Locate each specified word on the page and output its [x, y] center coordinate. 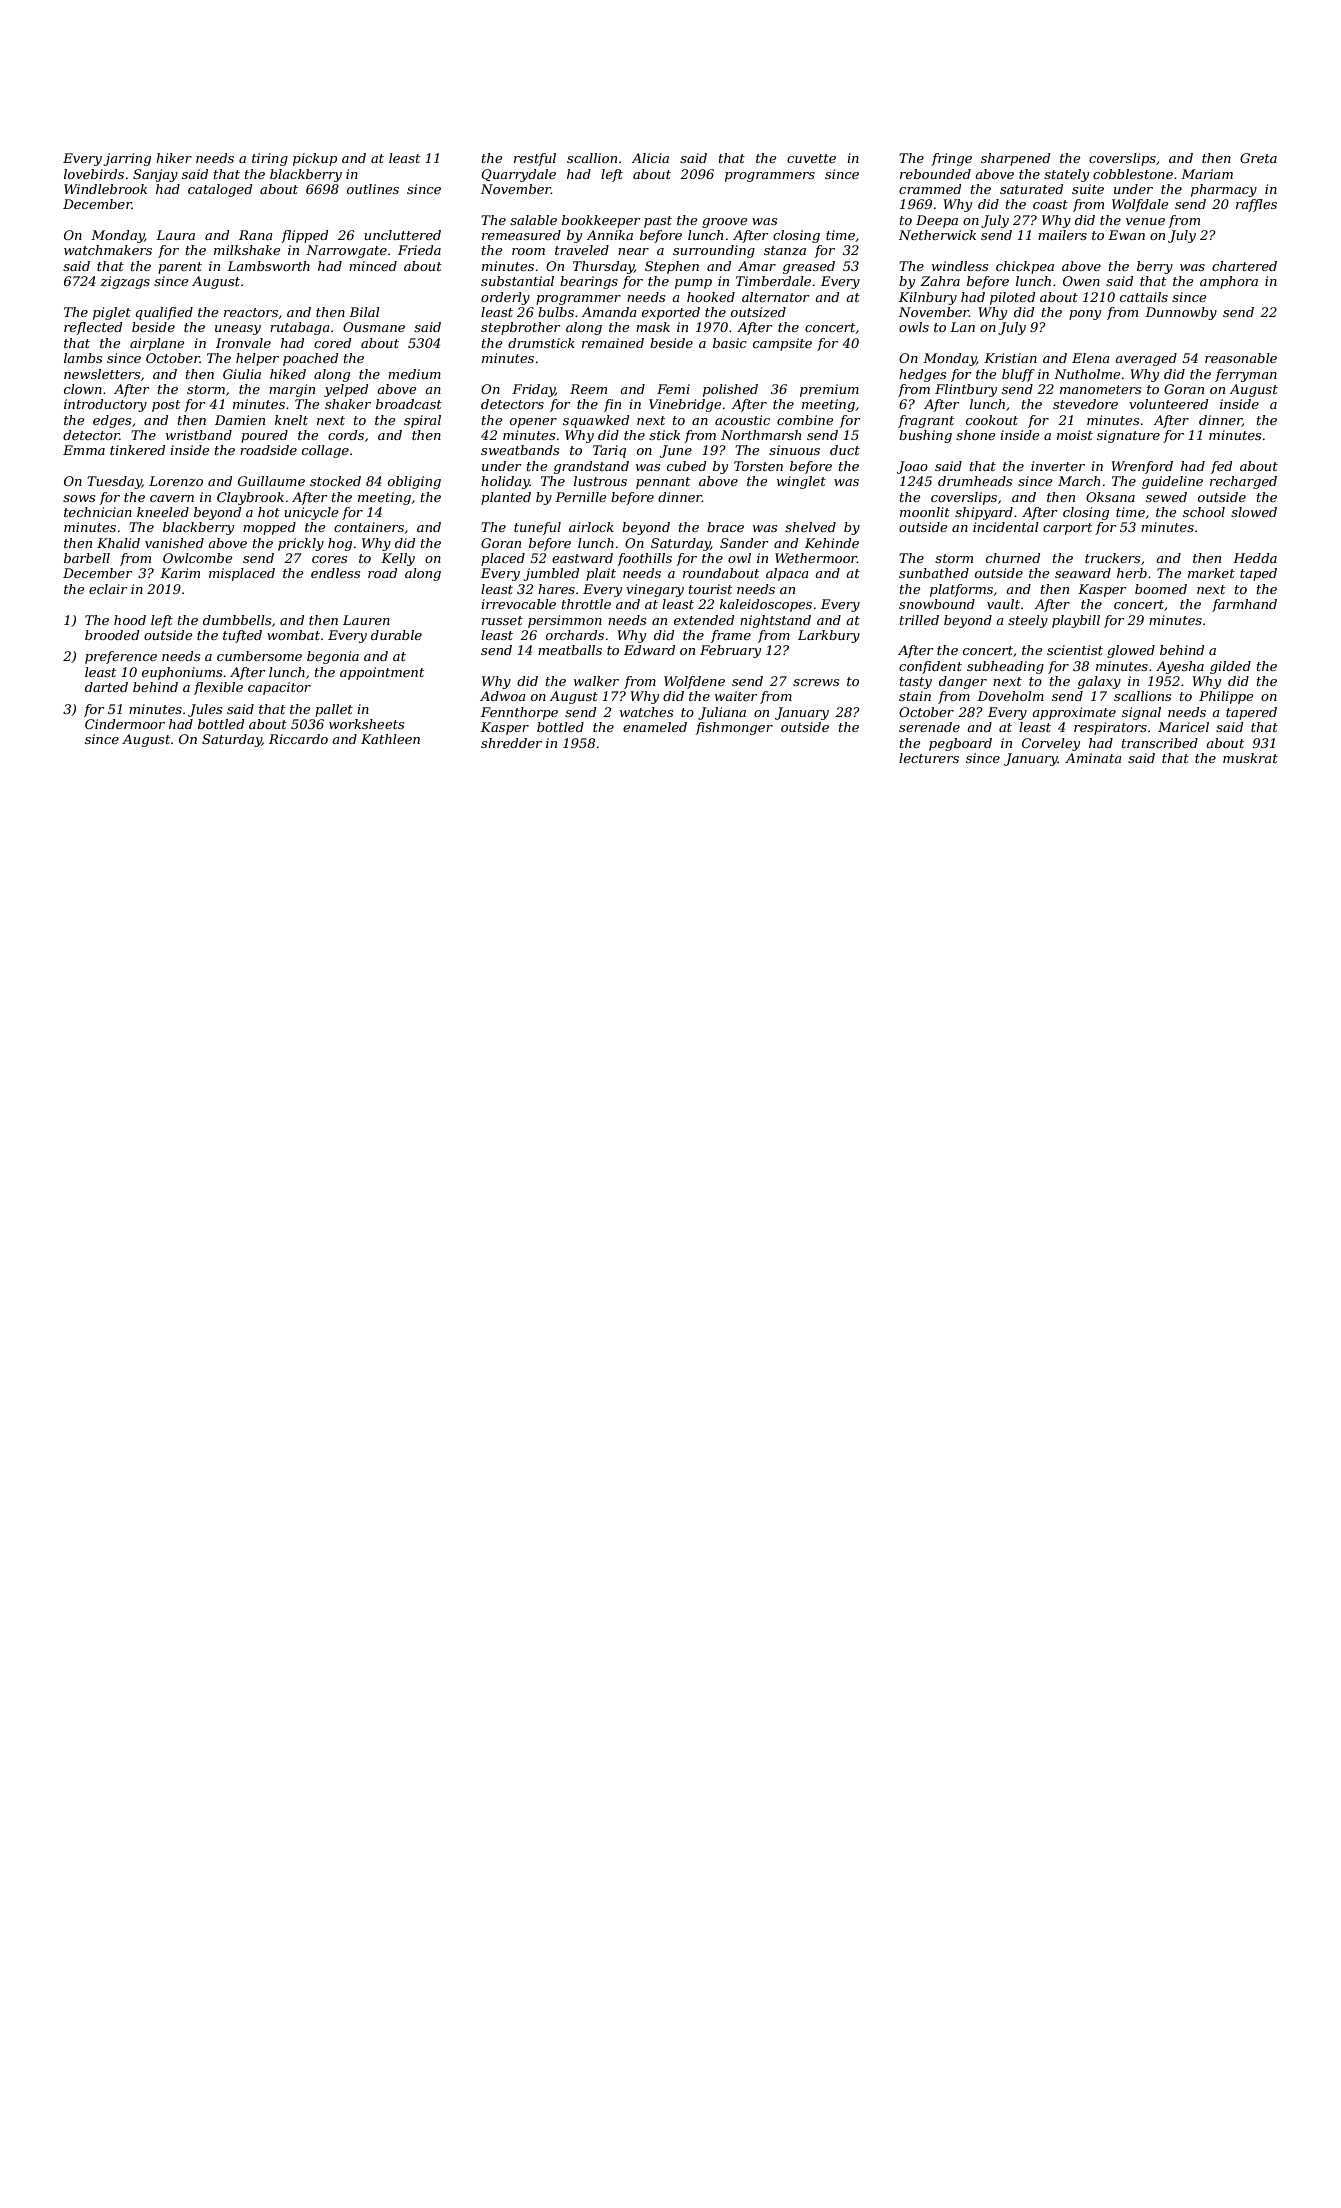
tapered [1251, 713]
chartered [1244, 266]
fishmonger [734, 728]
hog [340, 544]
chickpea [1025, 267]
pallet [334, 710]
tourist [710, 589]
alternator [775, 297]
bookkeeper [601, 221]
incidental [1006, 527]
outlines [373, 189]
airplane [157, 344]
